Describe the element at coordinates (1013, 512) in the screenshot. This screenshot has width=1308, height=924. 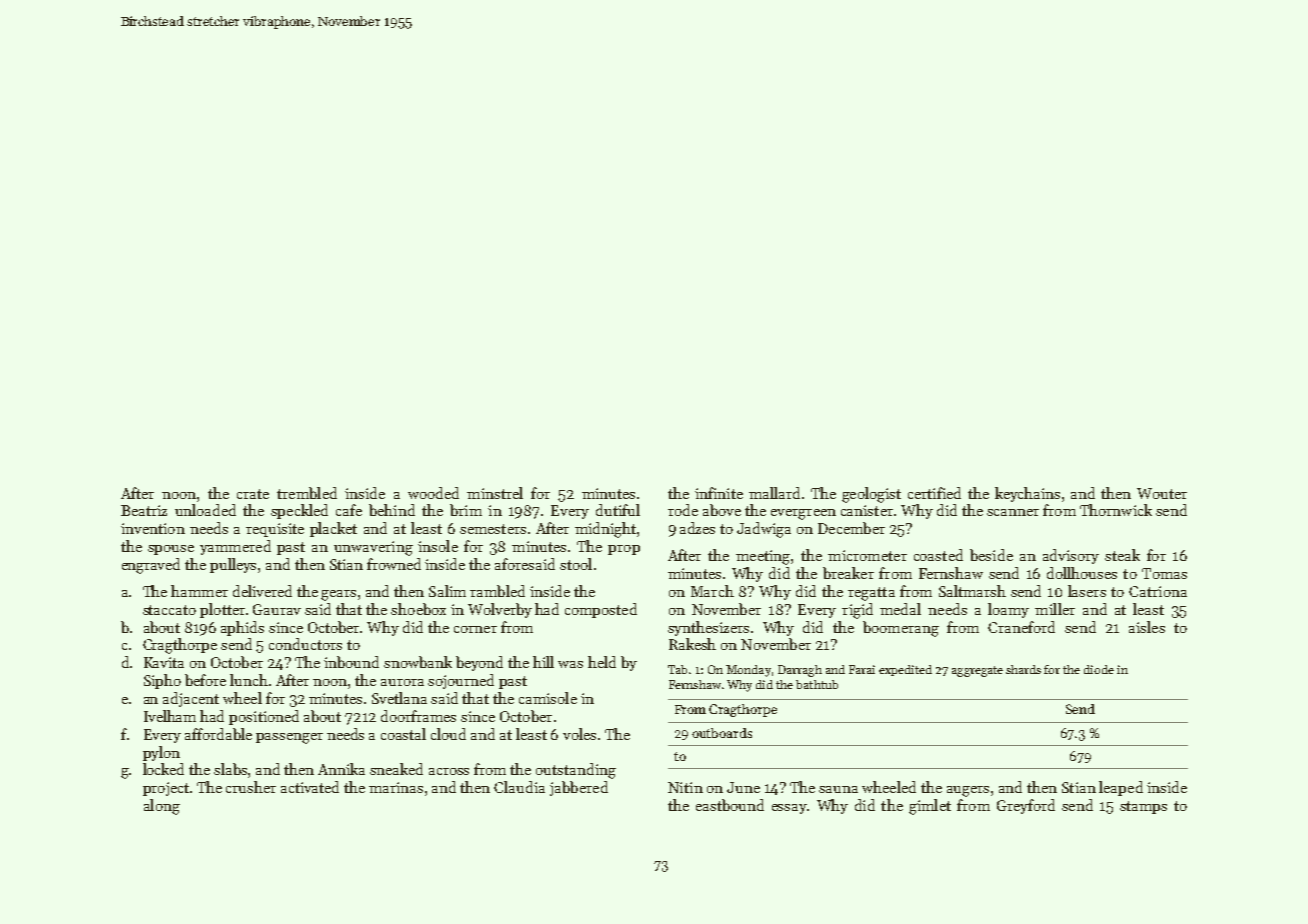
I see `scanner` at that location.
